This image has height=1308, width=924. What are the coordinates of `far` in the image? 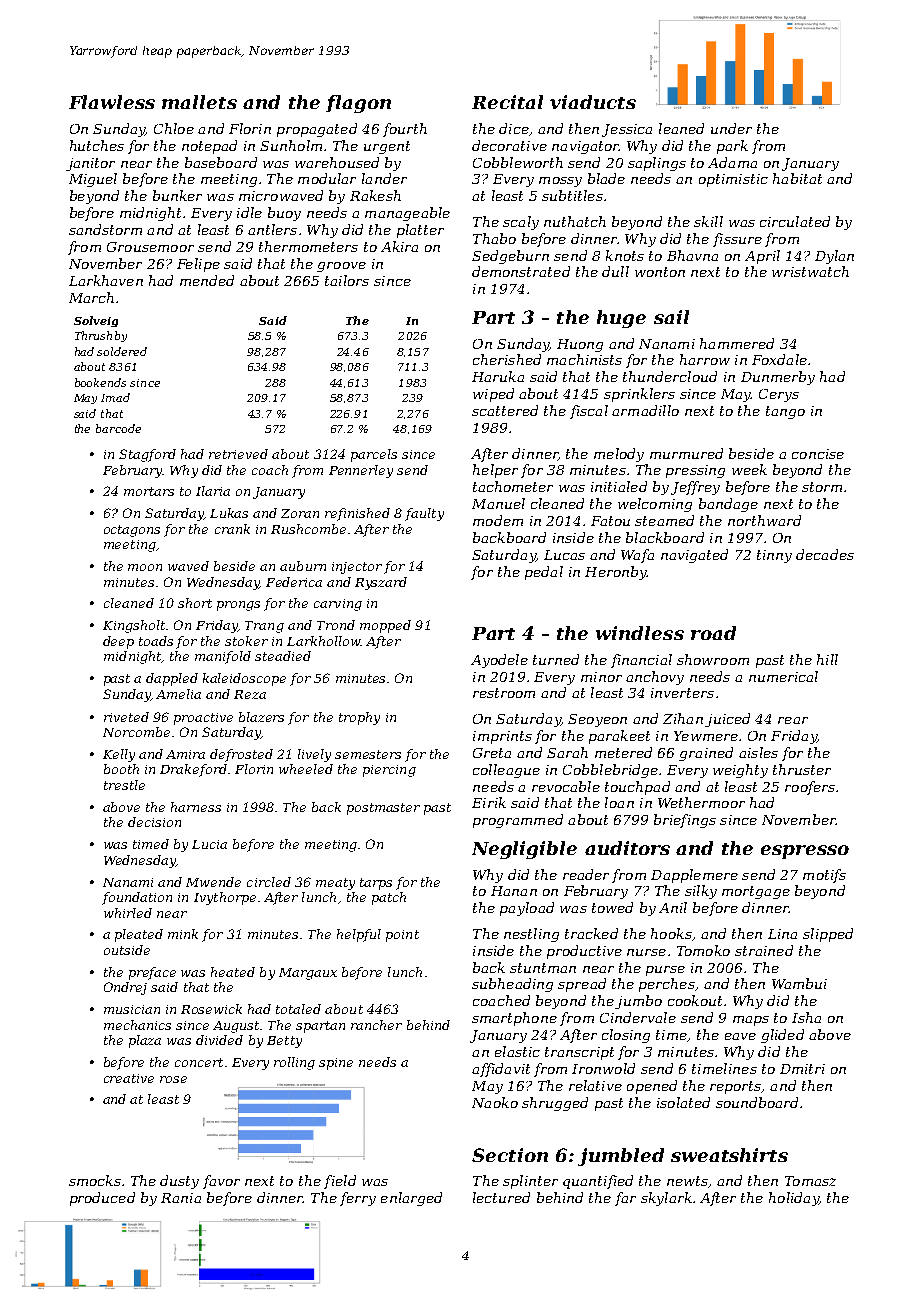 It's located at (625, 1199).
